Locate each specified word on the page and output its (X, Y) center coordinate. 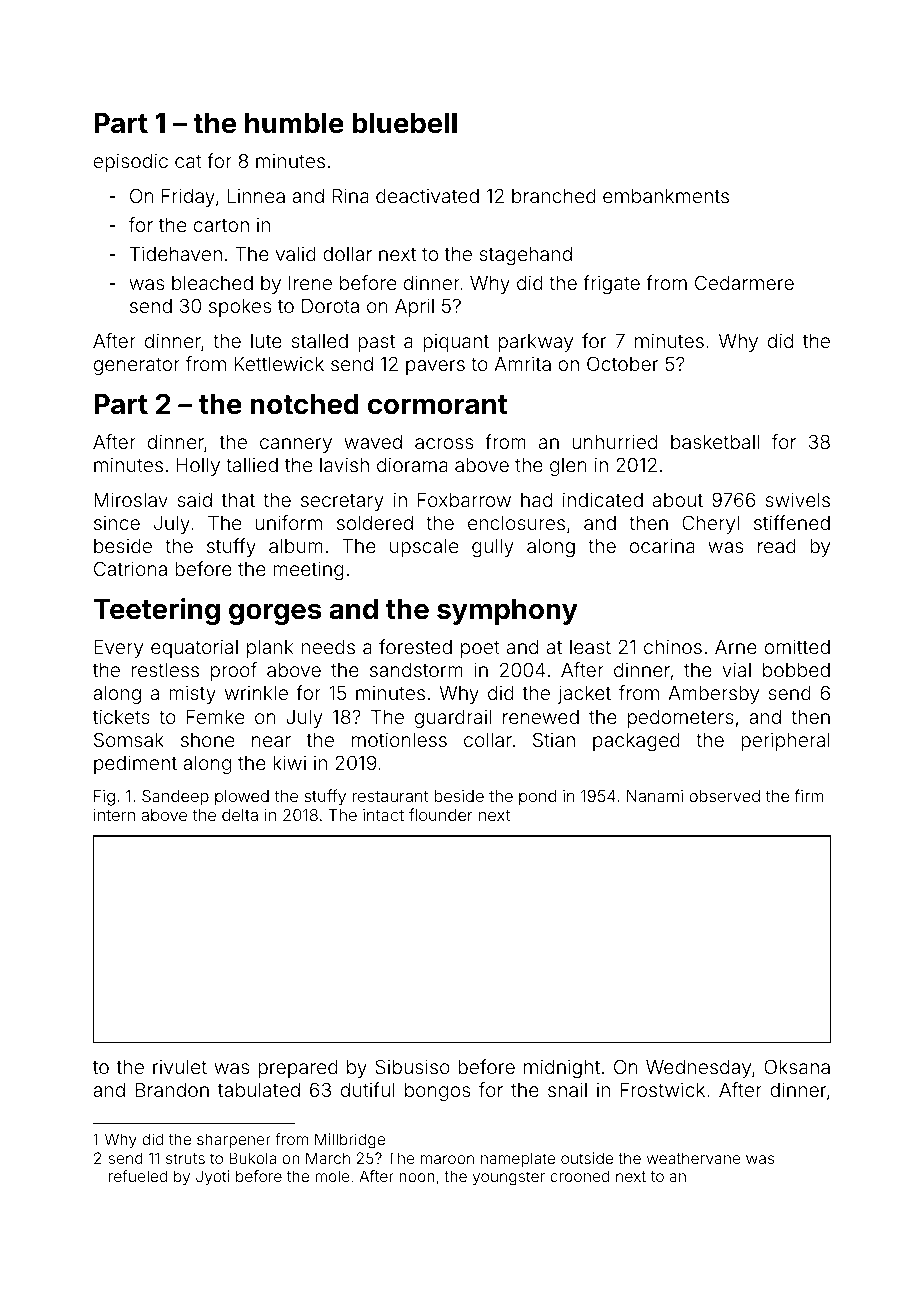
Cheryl (710, 524)
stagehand (526, 256)
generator (137, 366)
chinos (673, 646)
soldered (375, 523)
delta (240, 815)
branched (554, 196)
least (590, 647)
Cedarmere (744, 282)
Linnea (256, 196)
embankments (666, 196)
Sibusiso (412, 1066)
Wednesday (698, 1069)
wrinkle (256, 693)
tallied (252, 465)
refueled (138, 1176)
